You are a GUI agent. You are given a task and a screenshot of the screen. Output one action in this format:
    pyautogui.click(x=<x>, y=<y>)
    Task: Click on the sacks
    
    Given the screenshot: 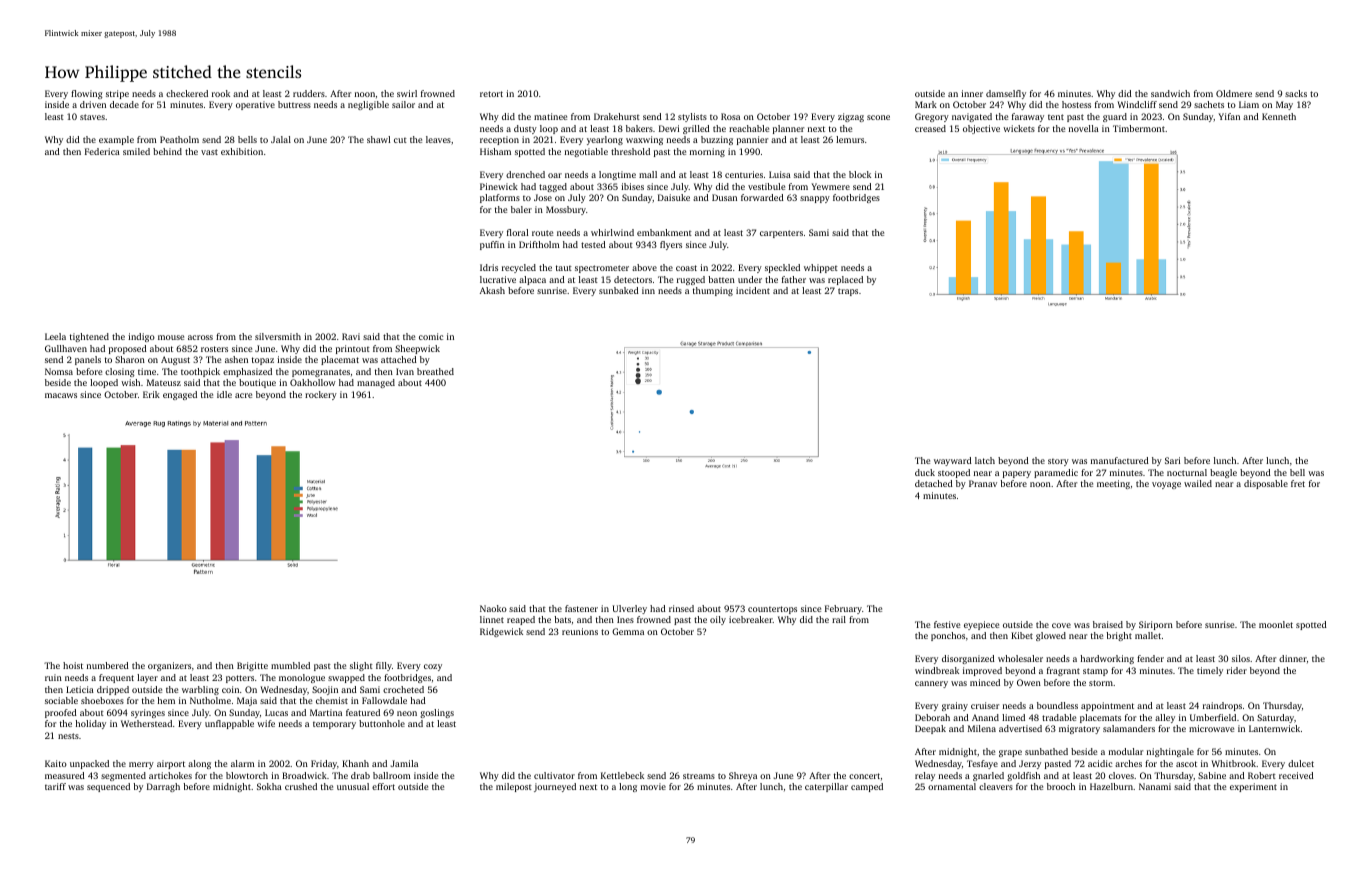 What is the action you would take?
    pyautogui.click(x=1296, y=93)
